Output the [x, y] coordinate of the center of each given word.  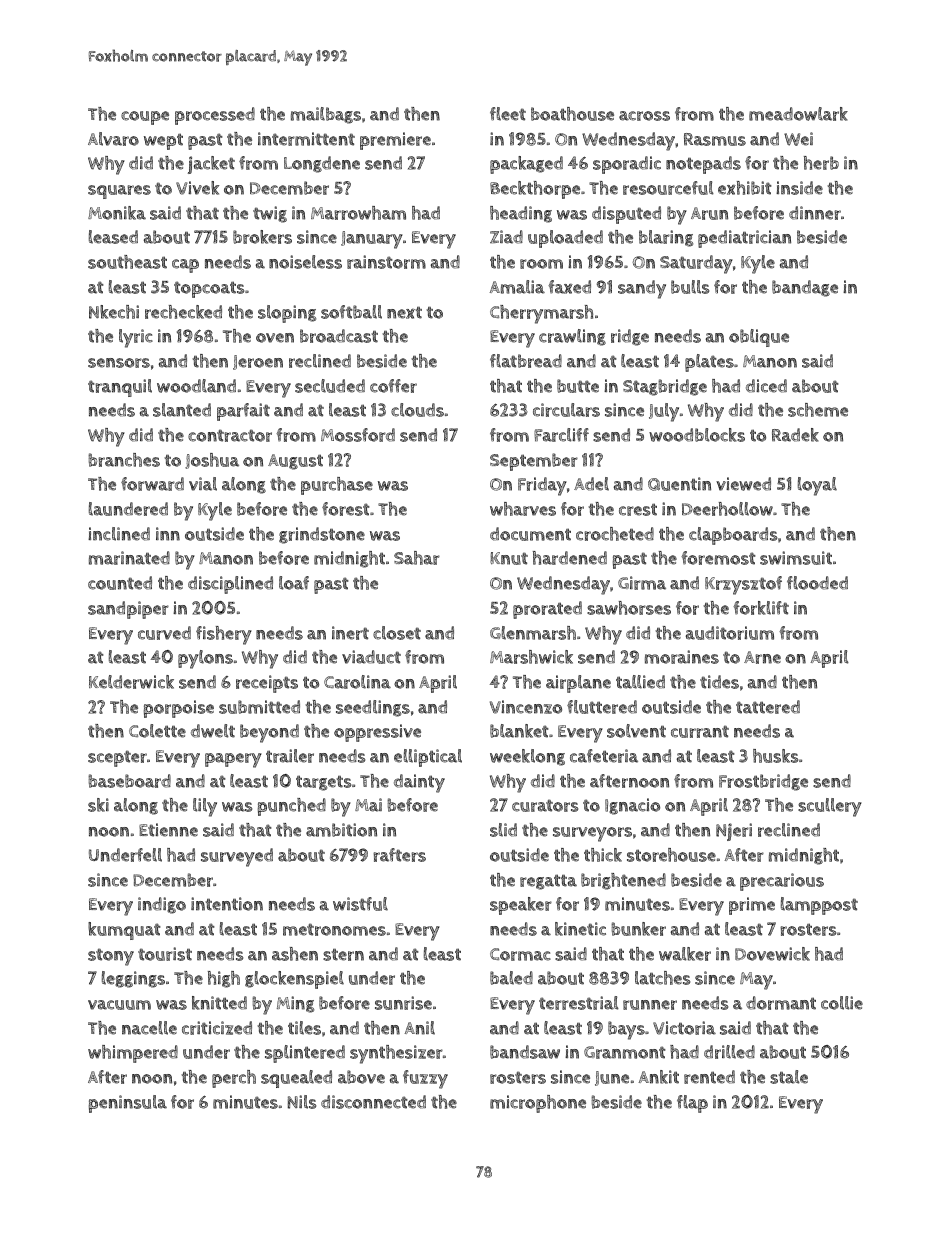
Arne [762, 657]
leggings [133, 979]
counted [120, 583]
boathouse [572, 114]
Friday [542, 486]
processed [215, 116]
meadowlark [798, 114]
